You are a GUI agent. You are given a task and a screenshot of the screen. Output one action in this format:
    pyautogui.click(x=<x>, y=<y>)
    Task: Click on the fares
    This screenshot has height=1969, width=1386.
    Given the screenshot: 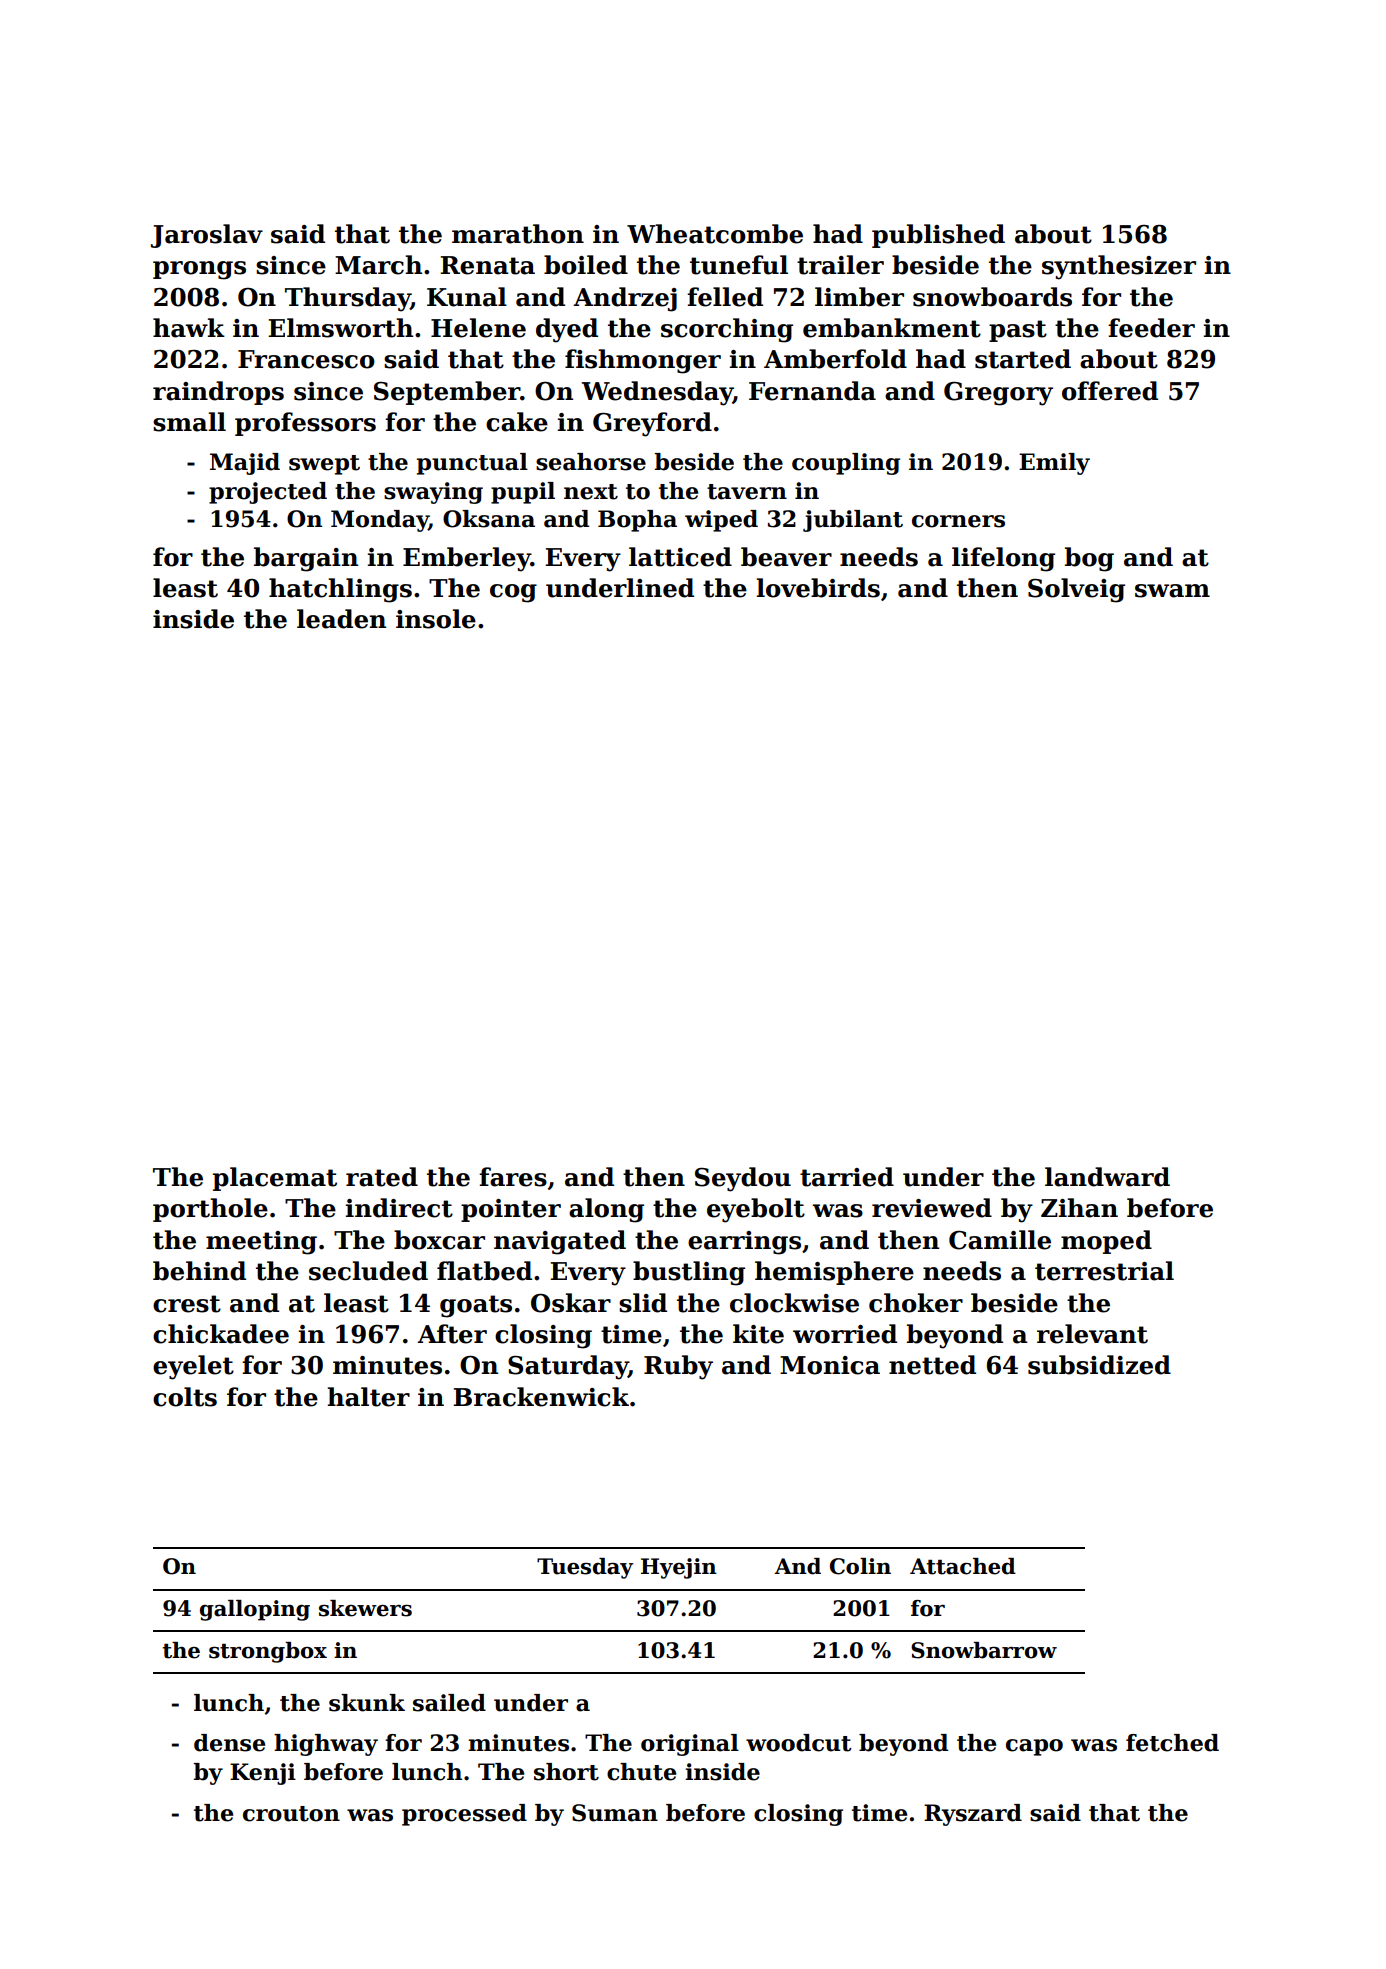 What is the action you would take?
    pyautogui.click(x=513, y=1177)
